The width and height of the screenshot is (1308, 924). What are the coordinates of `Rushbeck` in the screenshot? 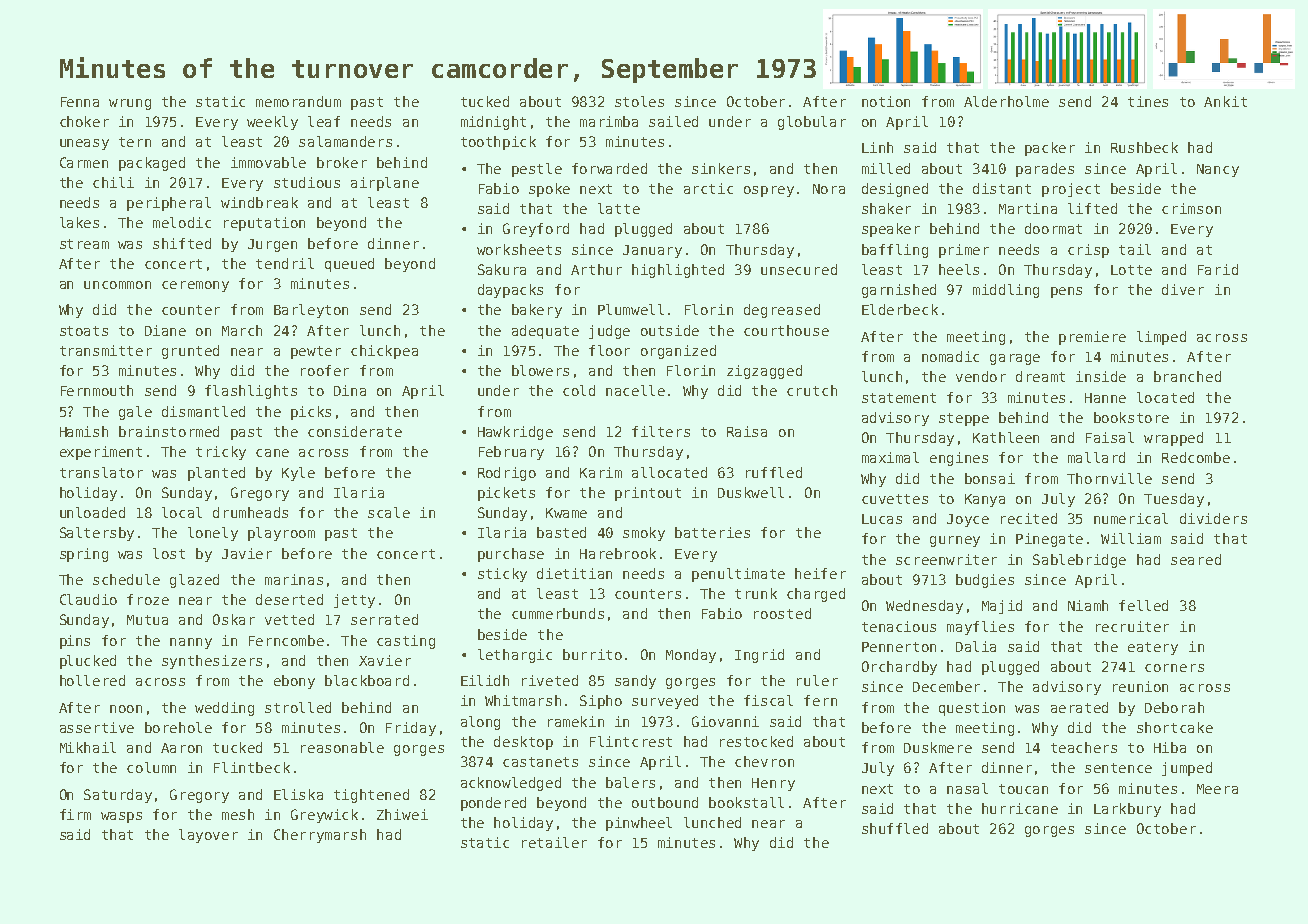 It's located at (1144, 147).
